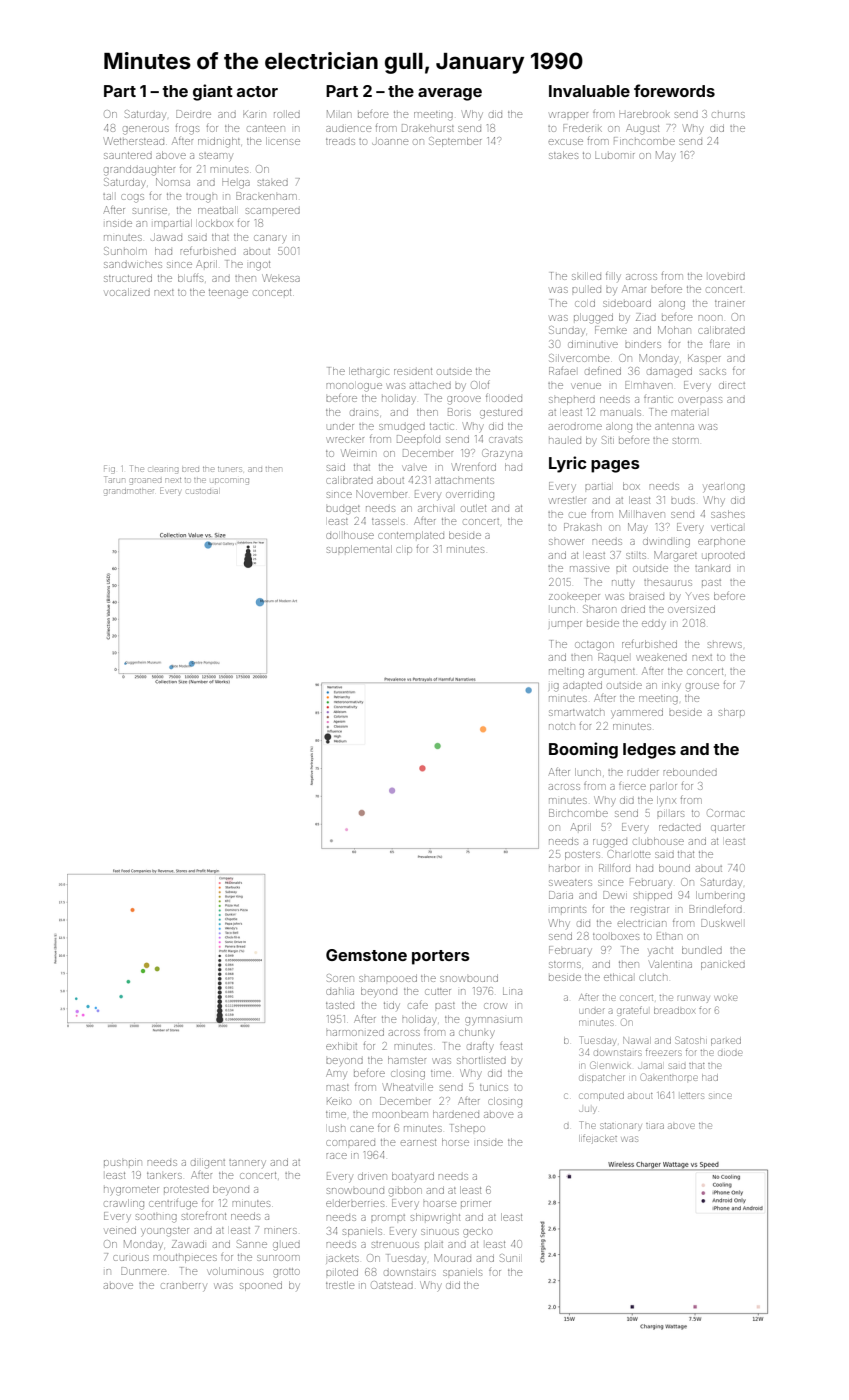  Describe the element at coordinates (615, 156) in the screenshot. I see `Lubomir` at that location.
